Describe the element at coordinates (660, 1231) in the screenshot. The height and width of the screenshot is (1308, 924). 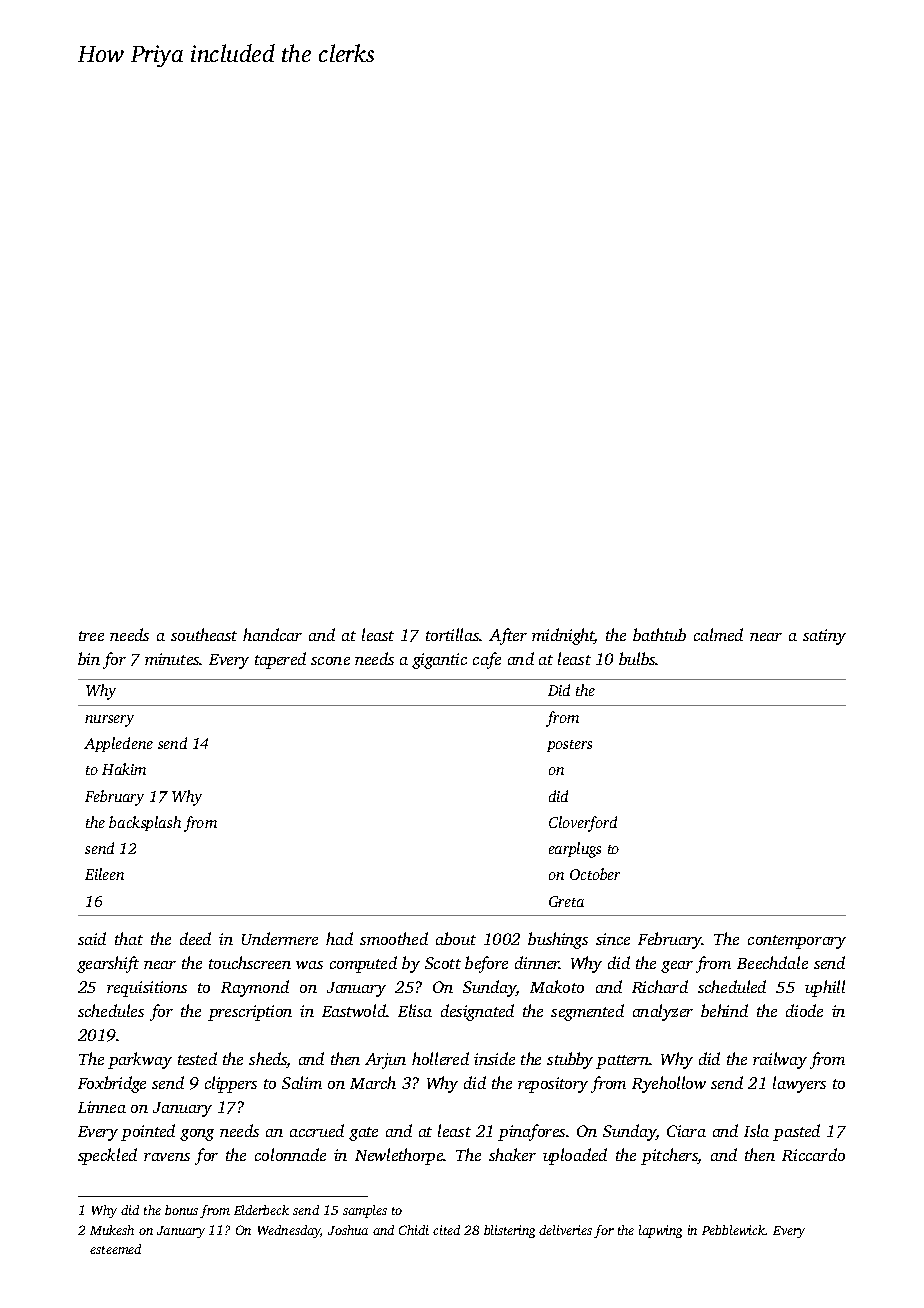
I see `lapwing` at that location.
